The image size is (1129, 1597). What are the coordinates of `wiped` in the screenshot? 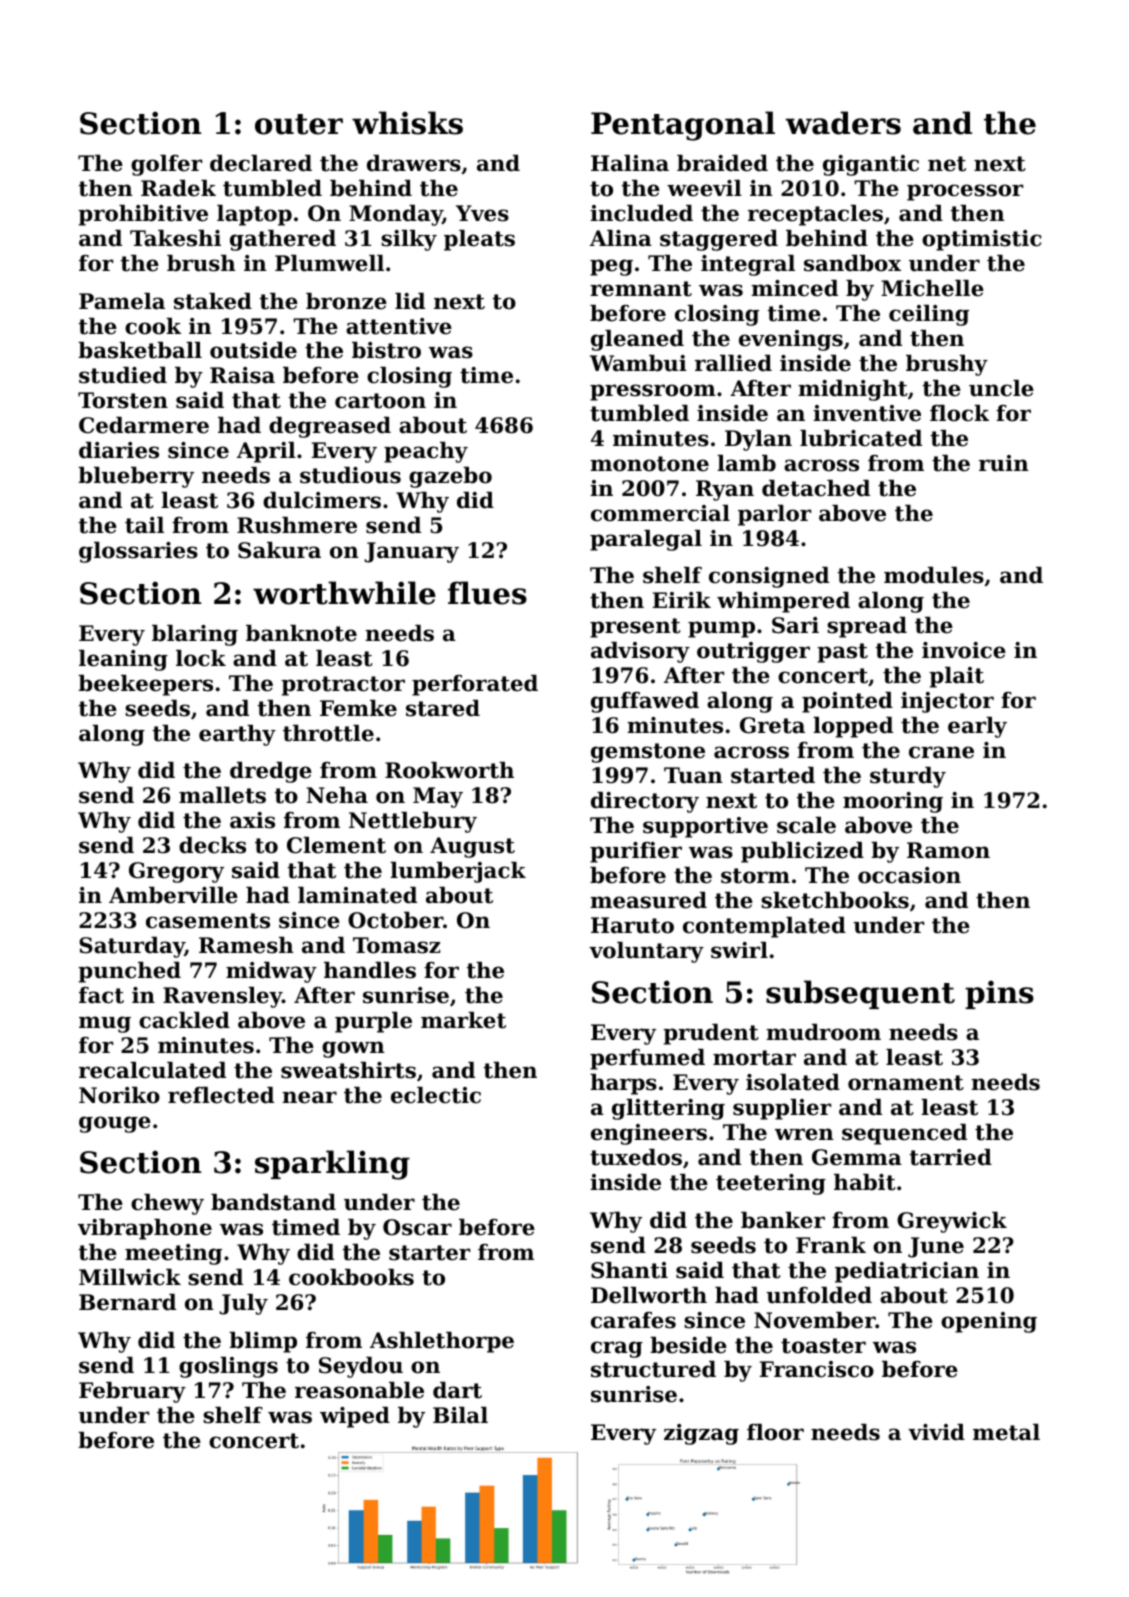 It's located at (355, 1417).
